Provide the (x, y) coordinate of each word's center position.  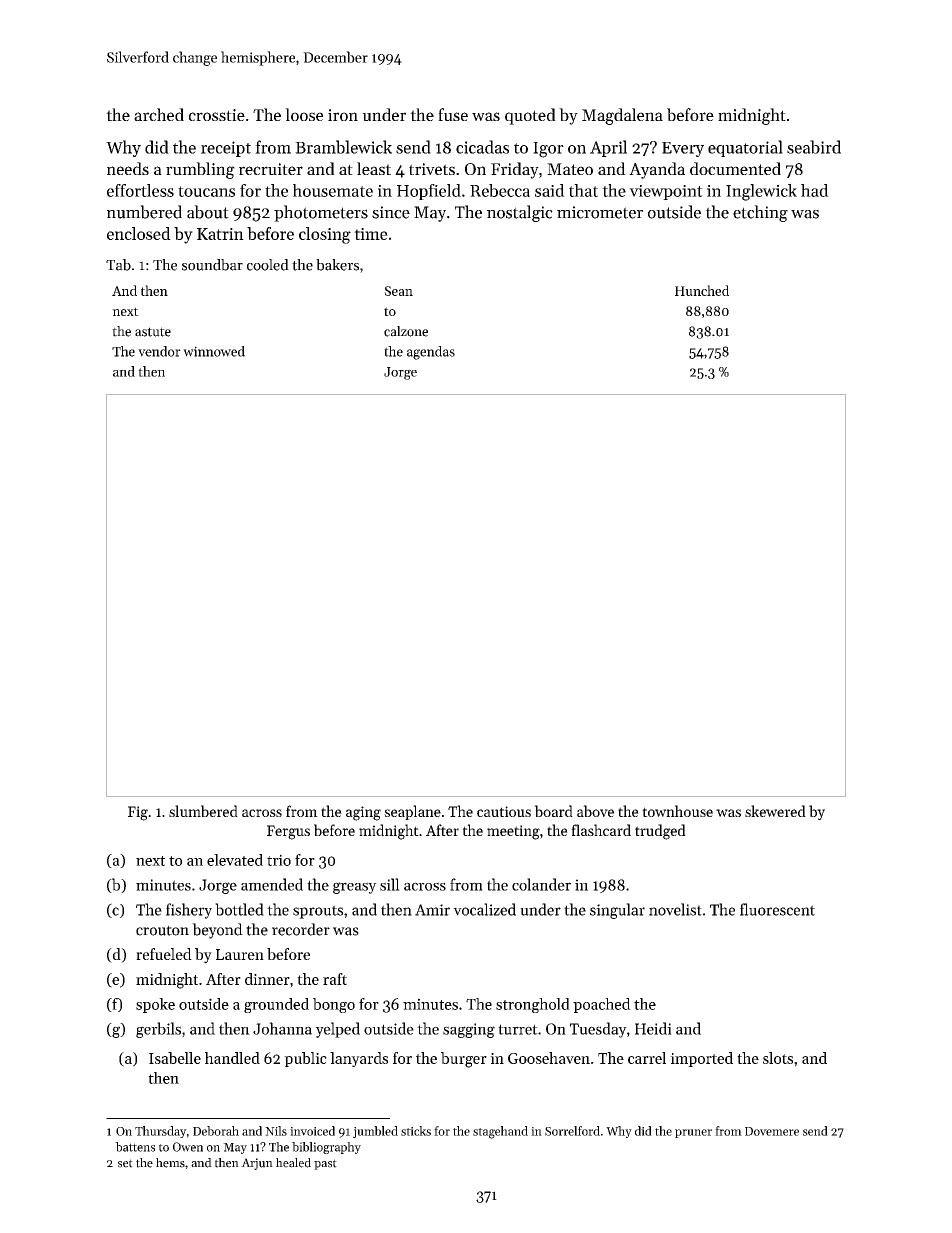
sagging (469, 1030)
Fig (138, 813)
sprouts (318, 912)
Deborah (216, 1131)
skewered (775, 811)
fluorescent (777, 909)
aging (363, 813)
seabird (814, 147)
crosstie (217, 115)
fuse (453, 114)
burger (464, 1060)
